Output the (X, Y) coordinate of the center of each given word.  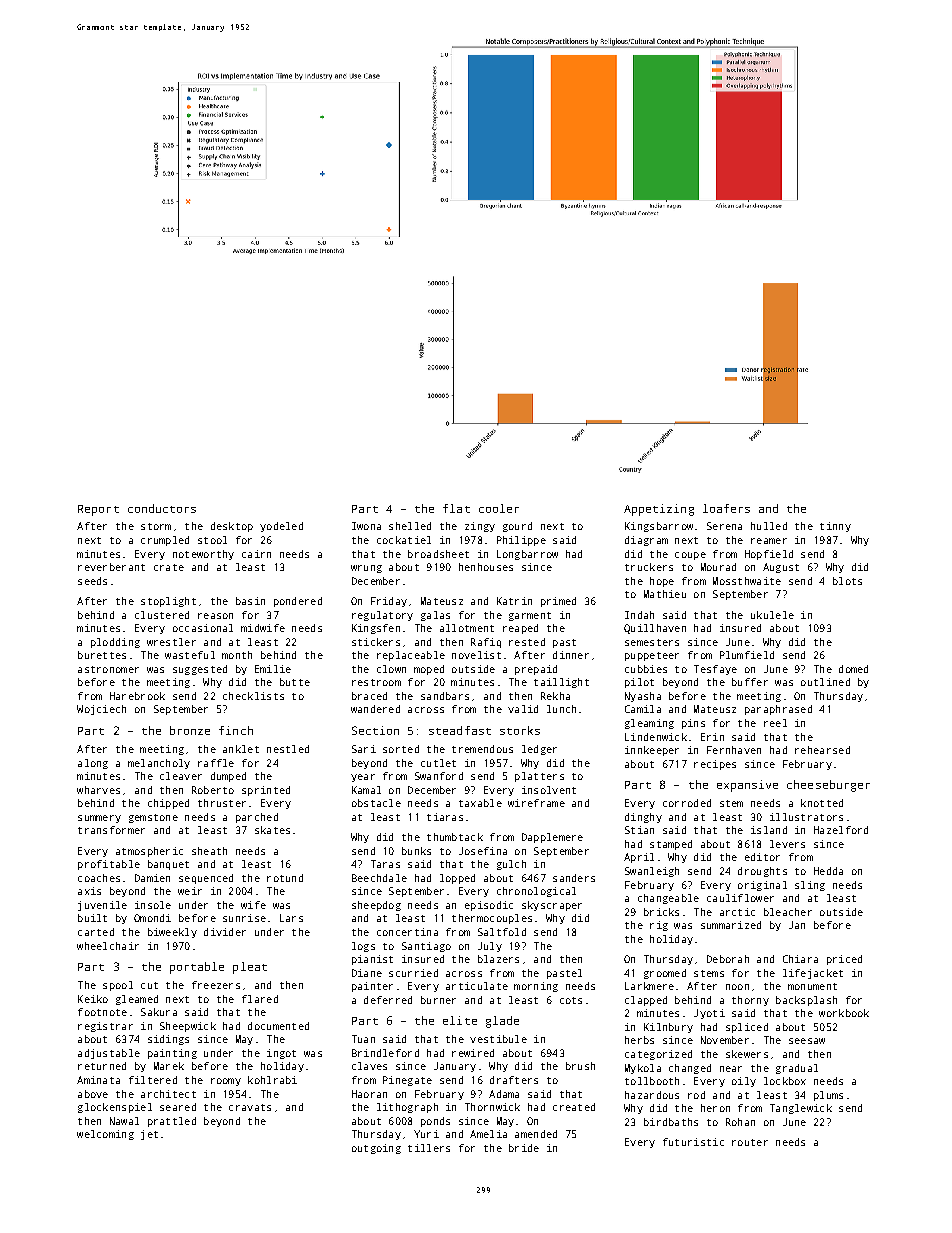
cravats (250, 1107)
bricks (661, 912)
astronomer (108, 669)
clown (391, 669)
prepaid (536, 670)
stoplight (168, 602)
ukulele (772, 615)
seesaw (807, 1041)
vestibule (498, 1039)
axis (89, 891)
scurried (413, 973)
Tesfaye (715, 670)
